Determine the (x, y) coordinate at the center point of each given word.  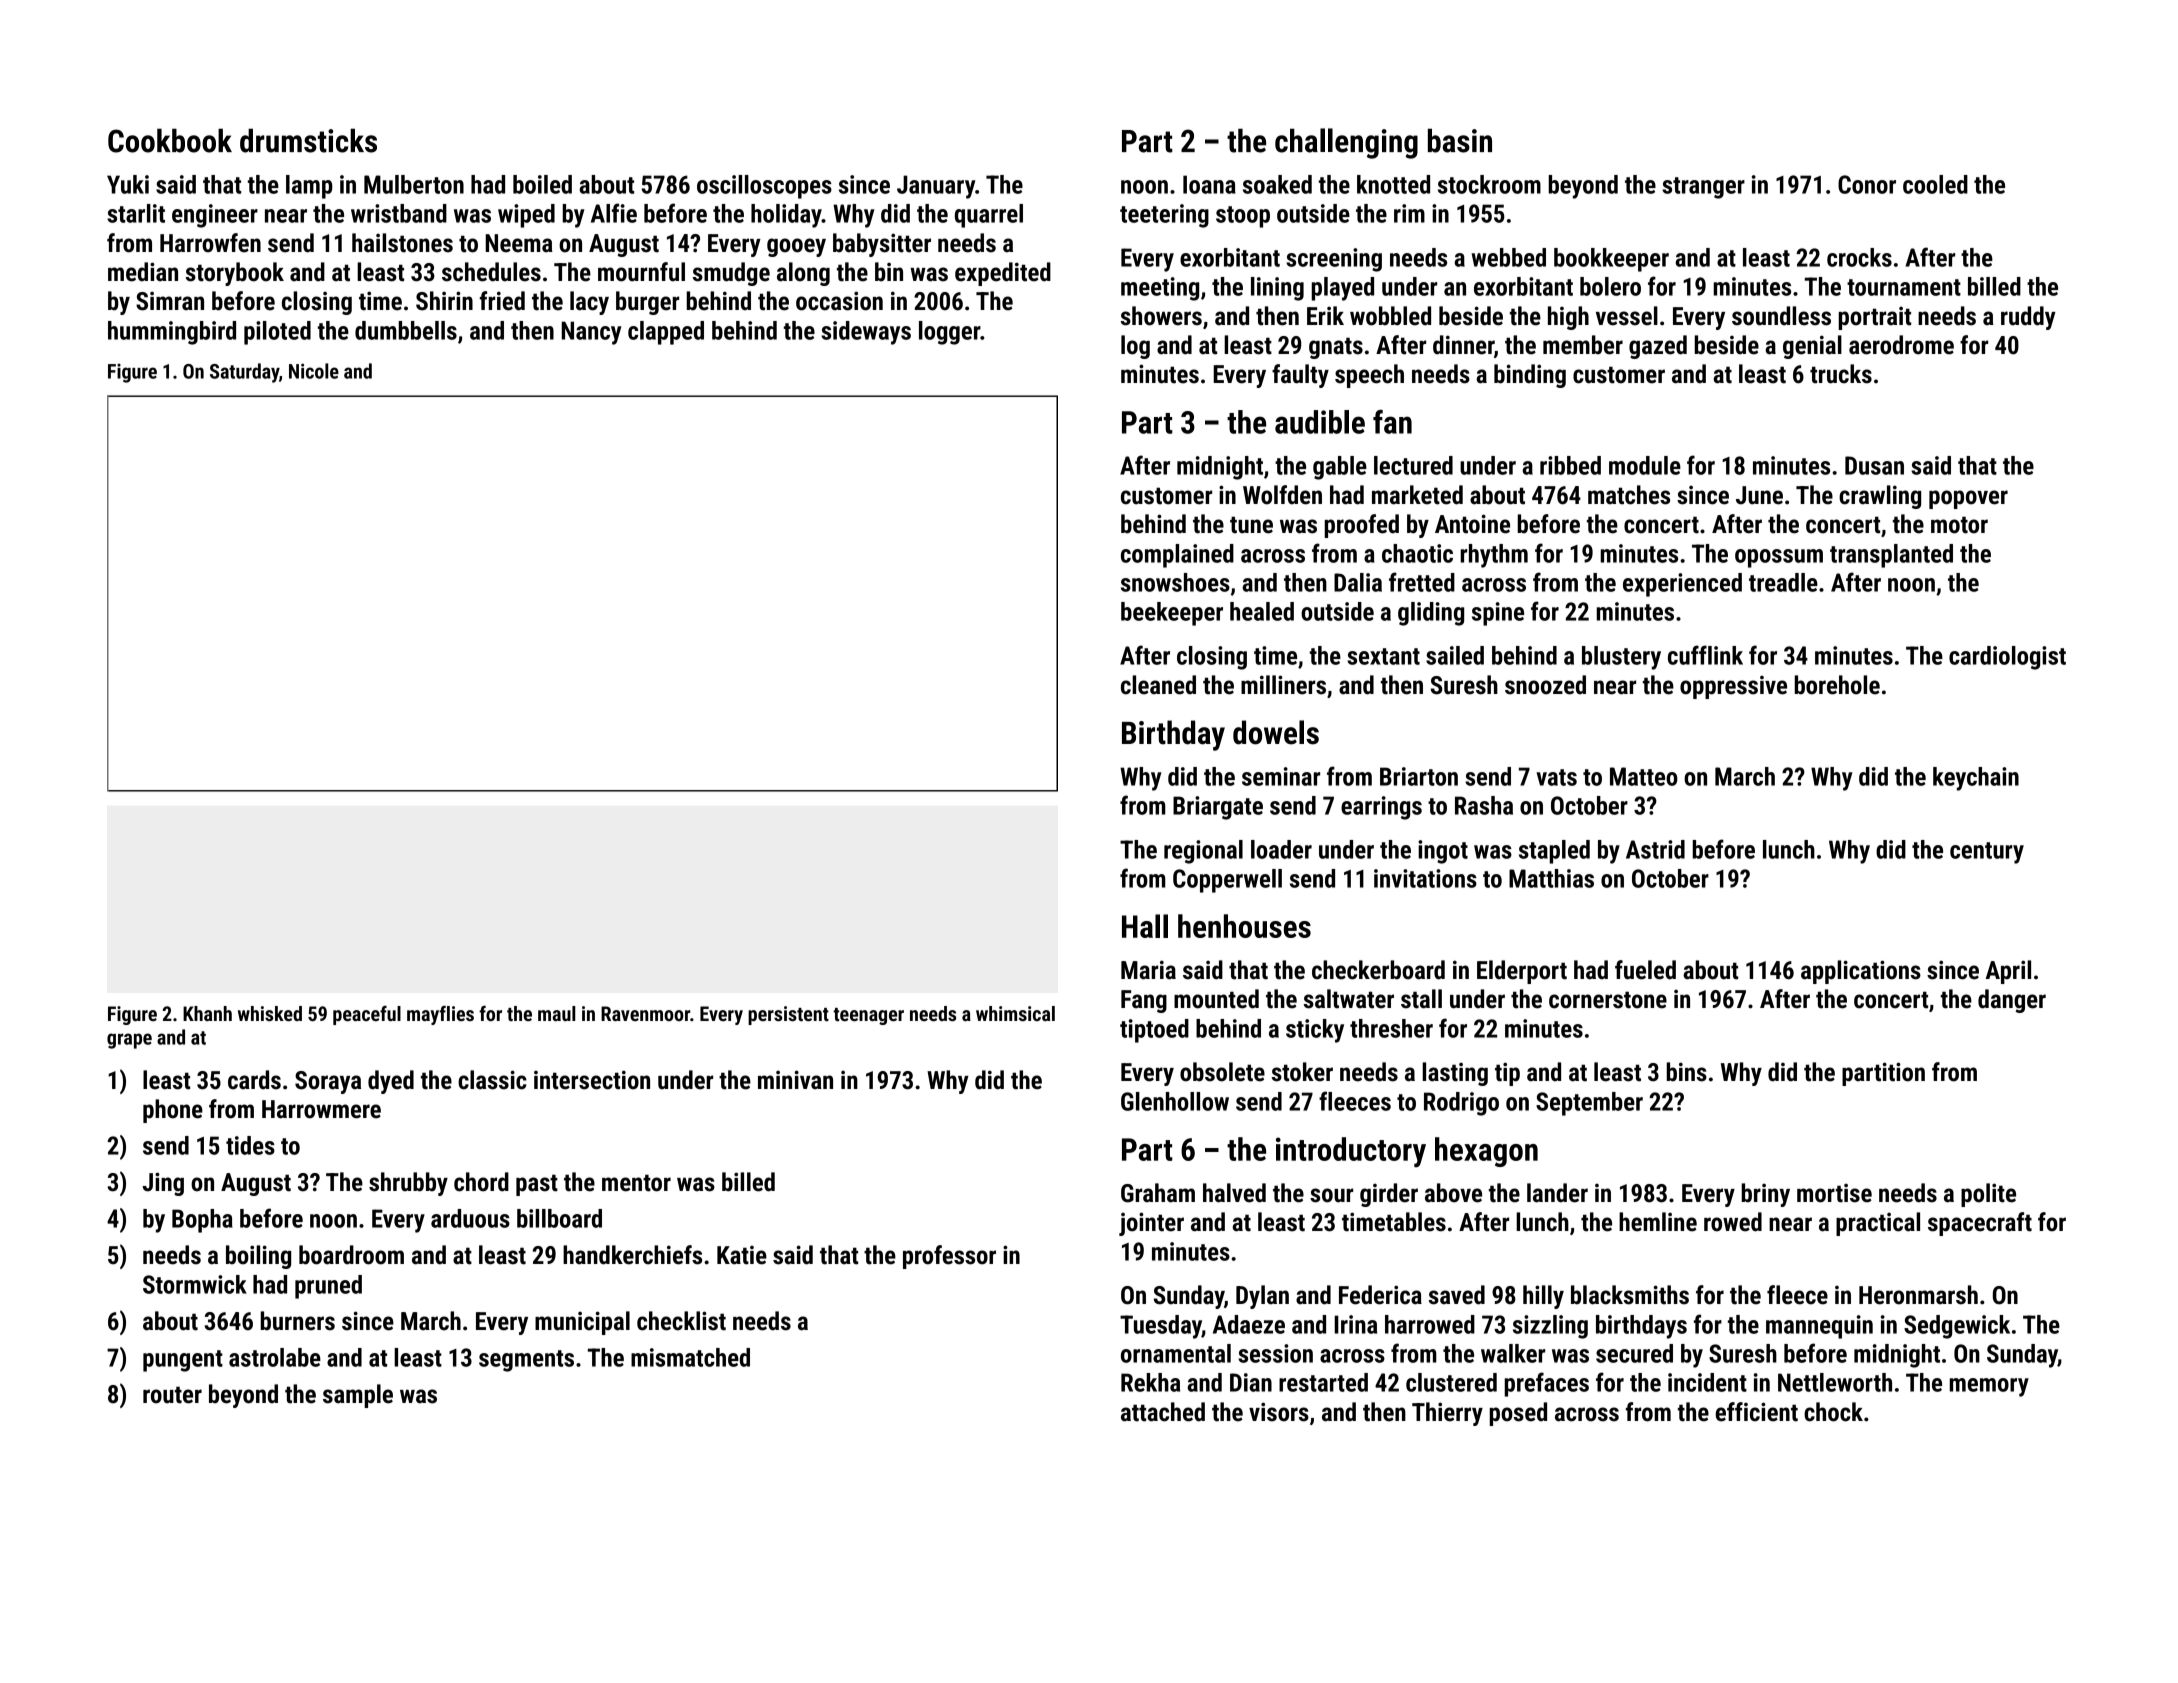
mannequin (1819, 1327)
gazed (1658, 347)
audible (1320, 422)
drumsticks (308, 140)
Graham (1158, 1193)
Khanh (207, 1013)
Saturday (244, 373)
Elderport (1522, 972)
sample (358, 1396)
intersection (592, 1080)
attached (1163, 1412)
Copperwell (1227, 881)
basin (1460, 141)
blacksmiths (1630, 1295)
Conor (1867, 184)
